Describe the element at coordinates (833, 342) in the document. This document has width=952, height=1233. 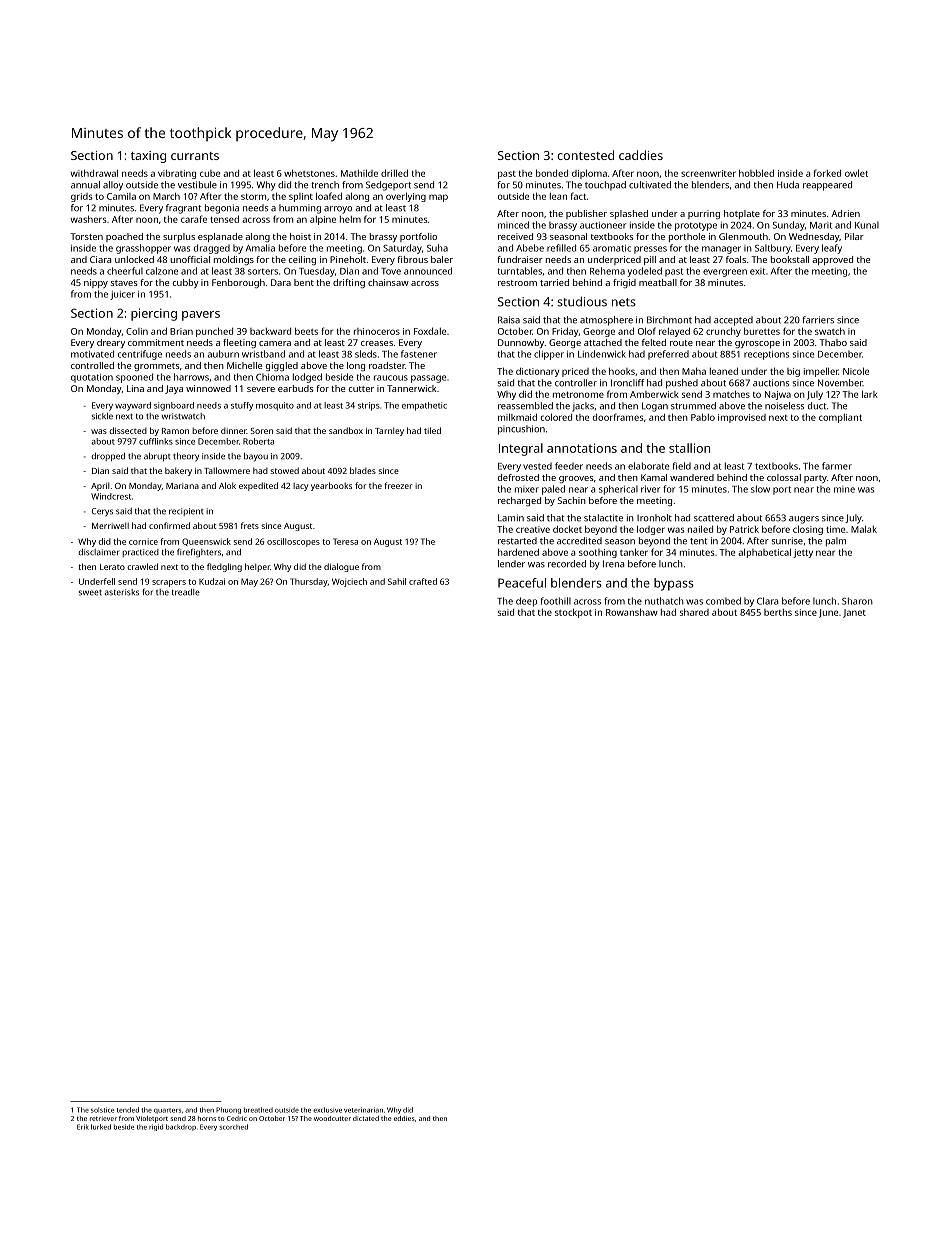
I see `Thabo` at that location.
